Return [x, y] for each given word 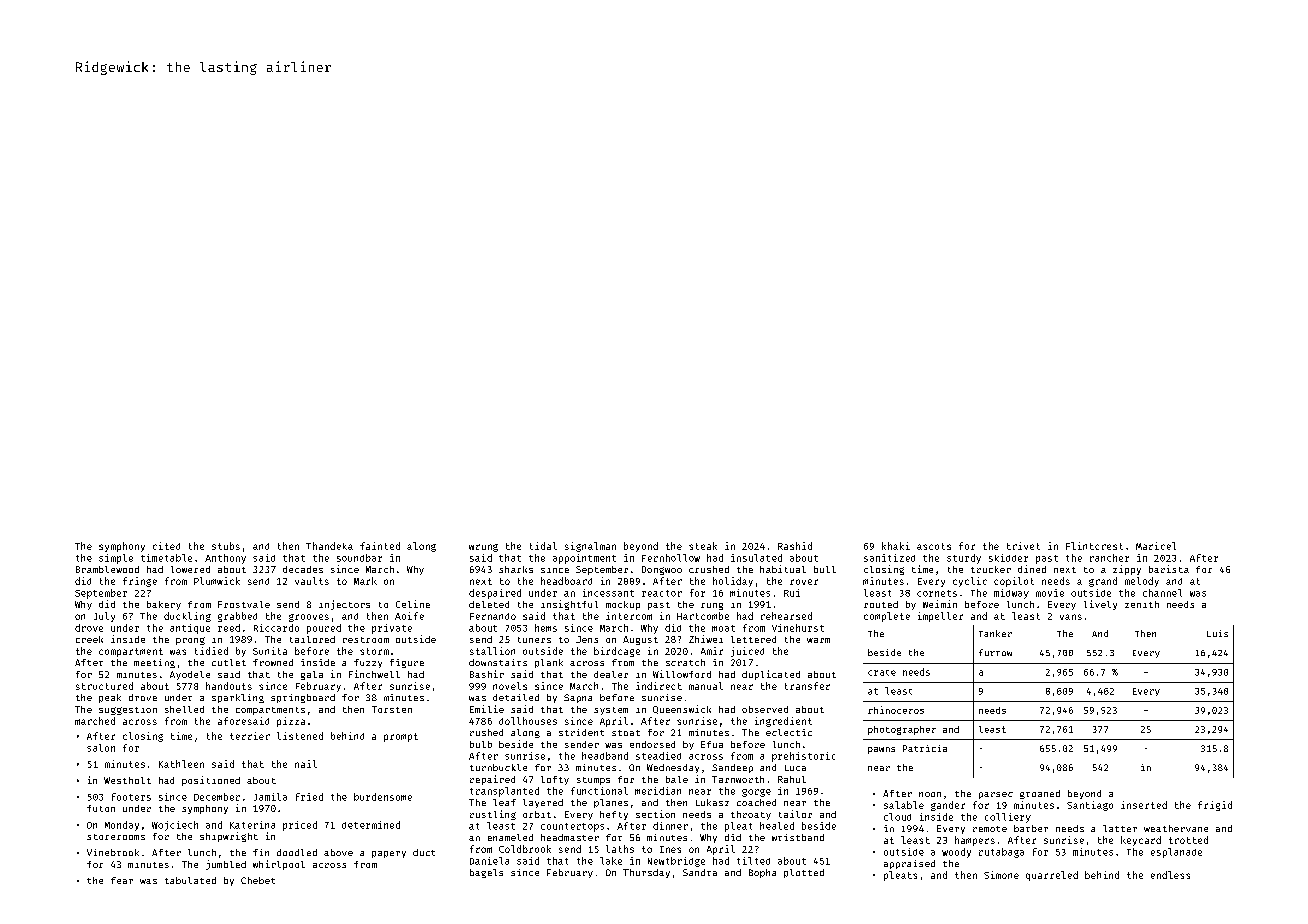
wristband [798, 837]
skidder [1008, 558]
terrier [250, 736]
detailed [516, 697]
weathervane [1176, 828]
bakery [164, 605]
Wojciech [175, 826]
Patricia [925, 748]
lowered [190, 569]
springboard [303, 698]
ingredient [783, 722]
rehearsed [786, 616]
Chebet [258, 880]
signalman [590, 547]
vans [1071, 617]
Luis [1217, 633]
